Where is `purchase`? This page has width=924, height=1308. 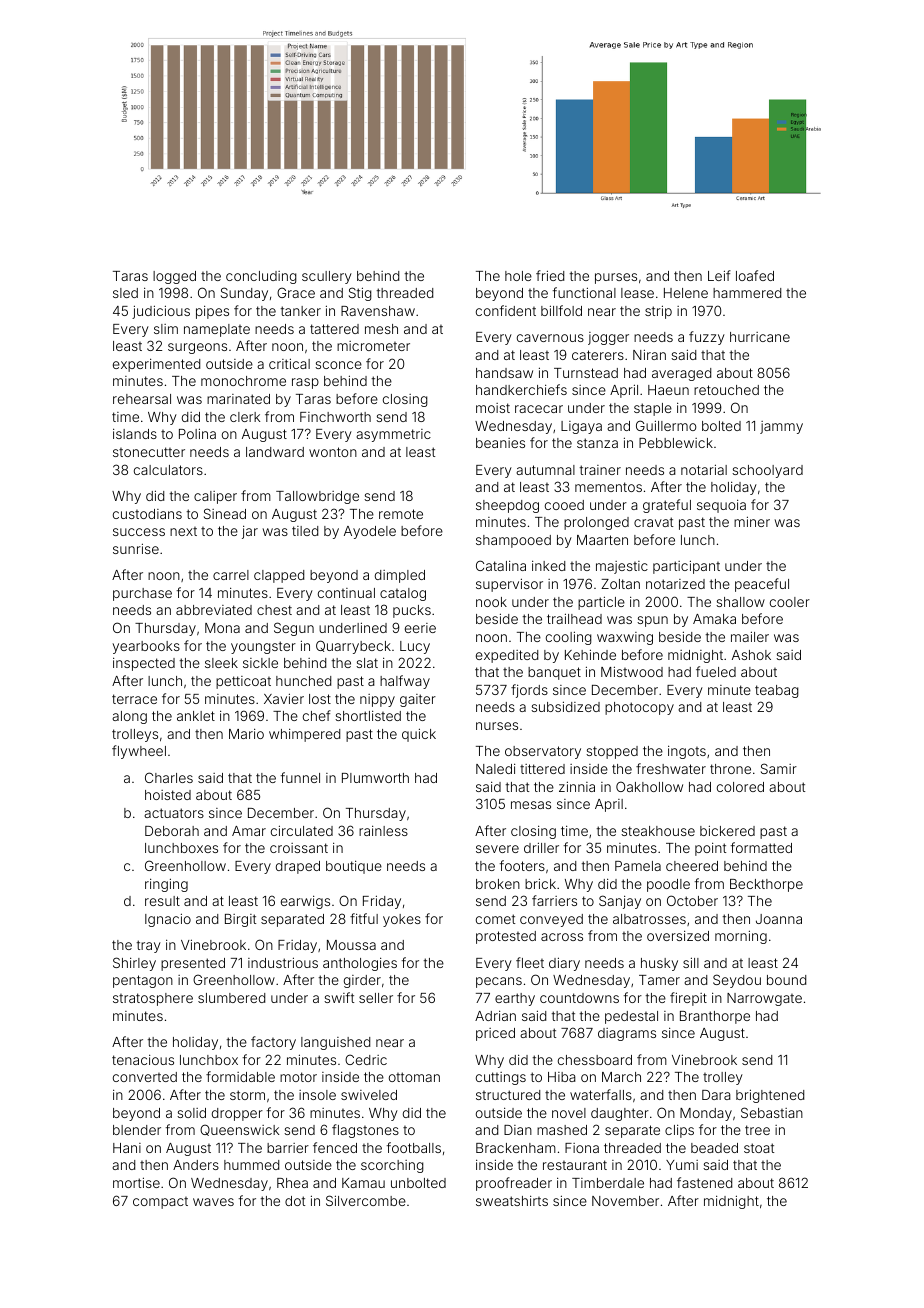
purchase is located at coordinates (142, 594).
